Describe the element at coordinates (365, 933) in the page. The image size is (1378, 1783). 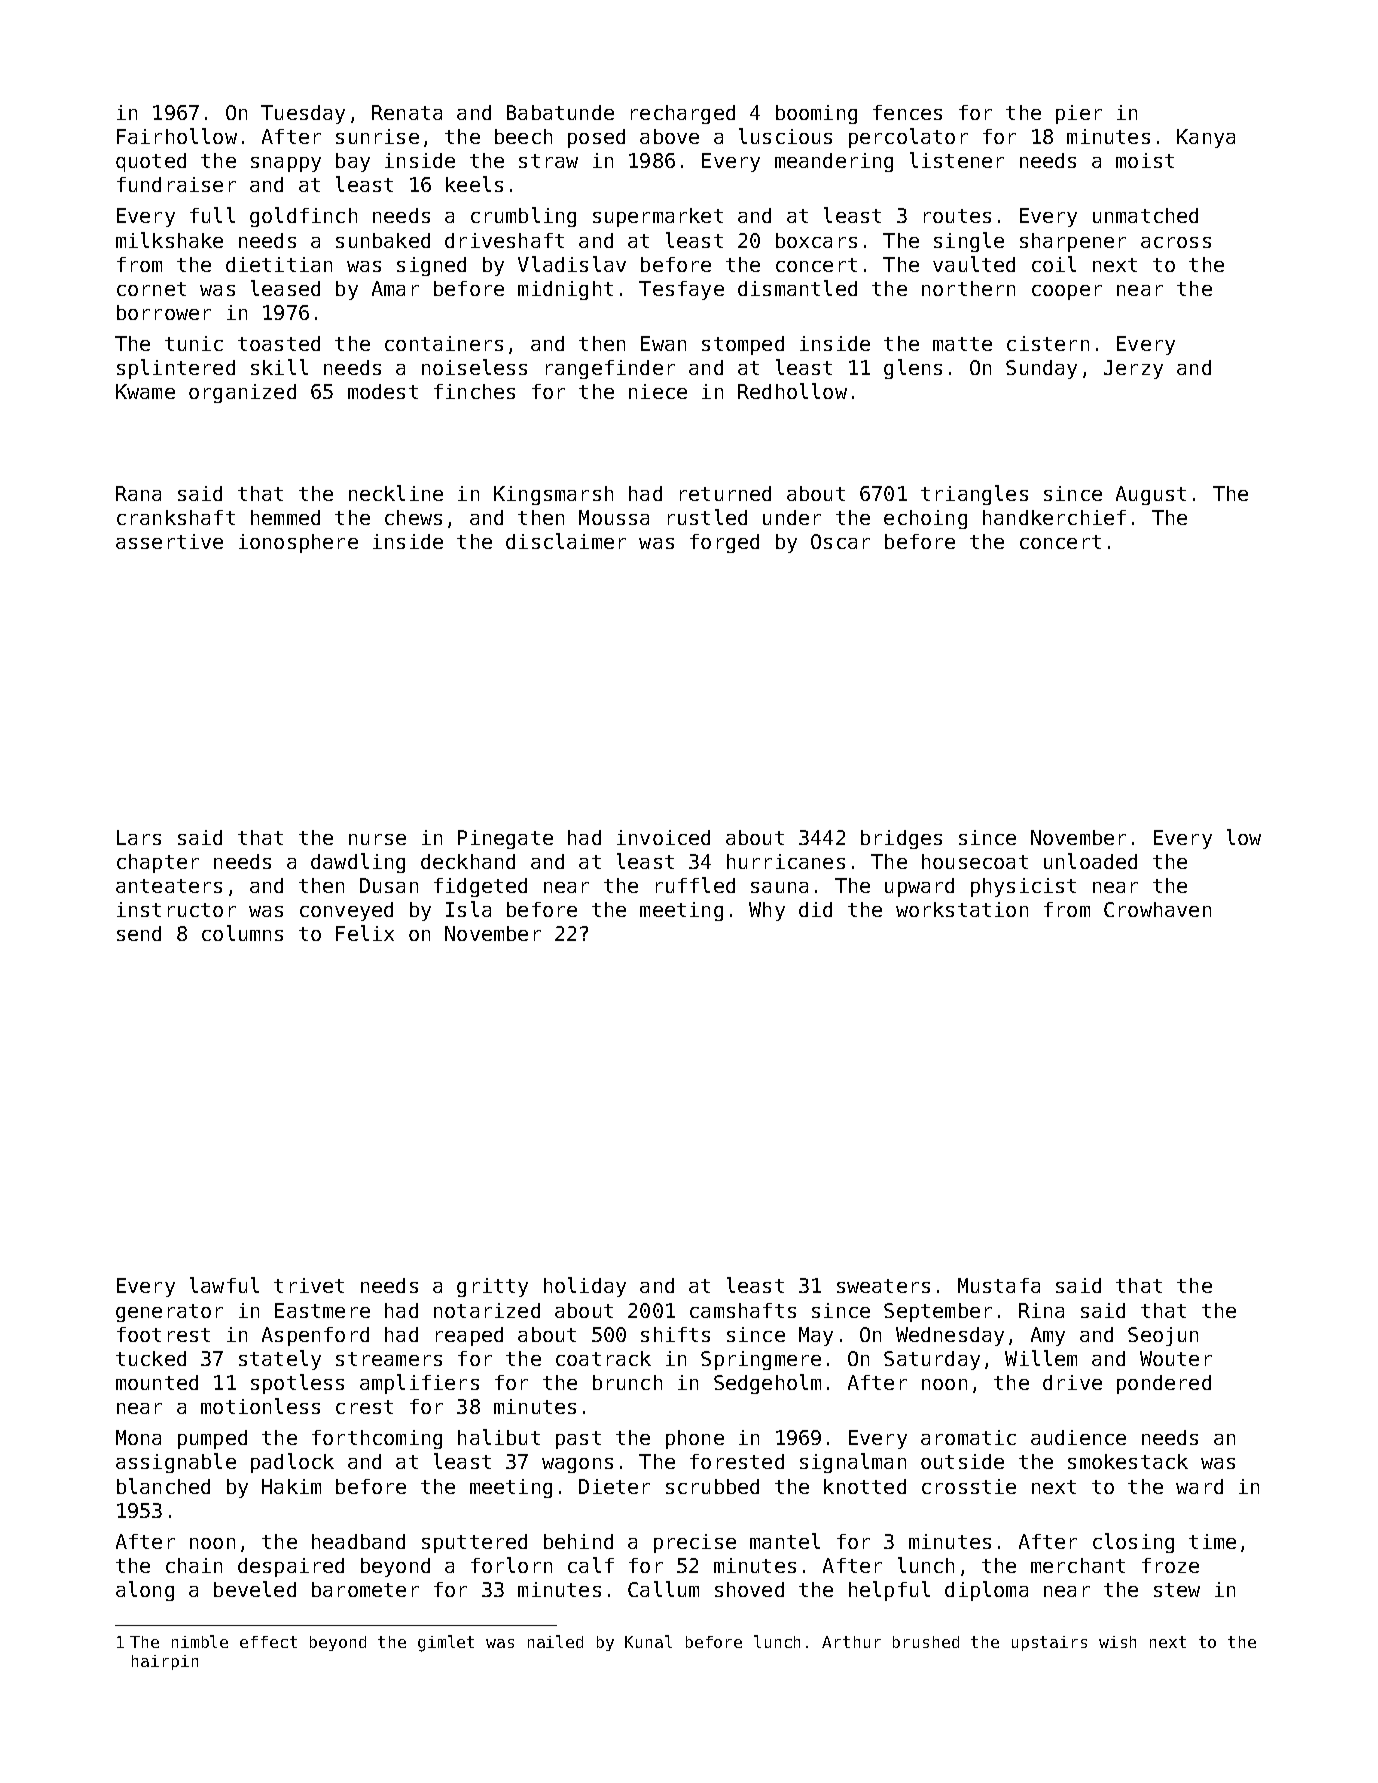
I see `Felix` at that location.
